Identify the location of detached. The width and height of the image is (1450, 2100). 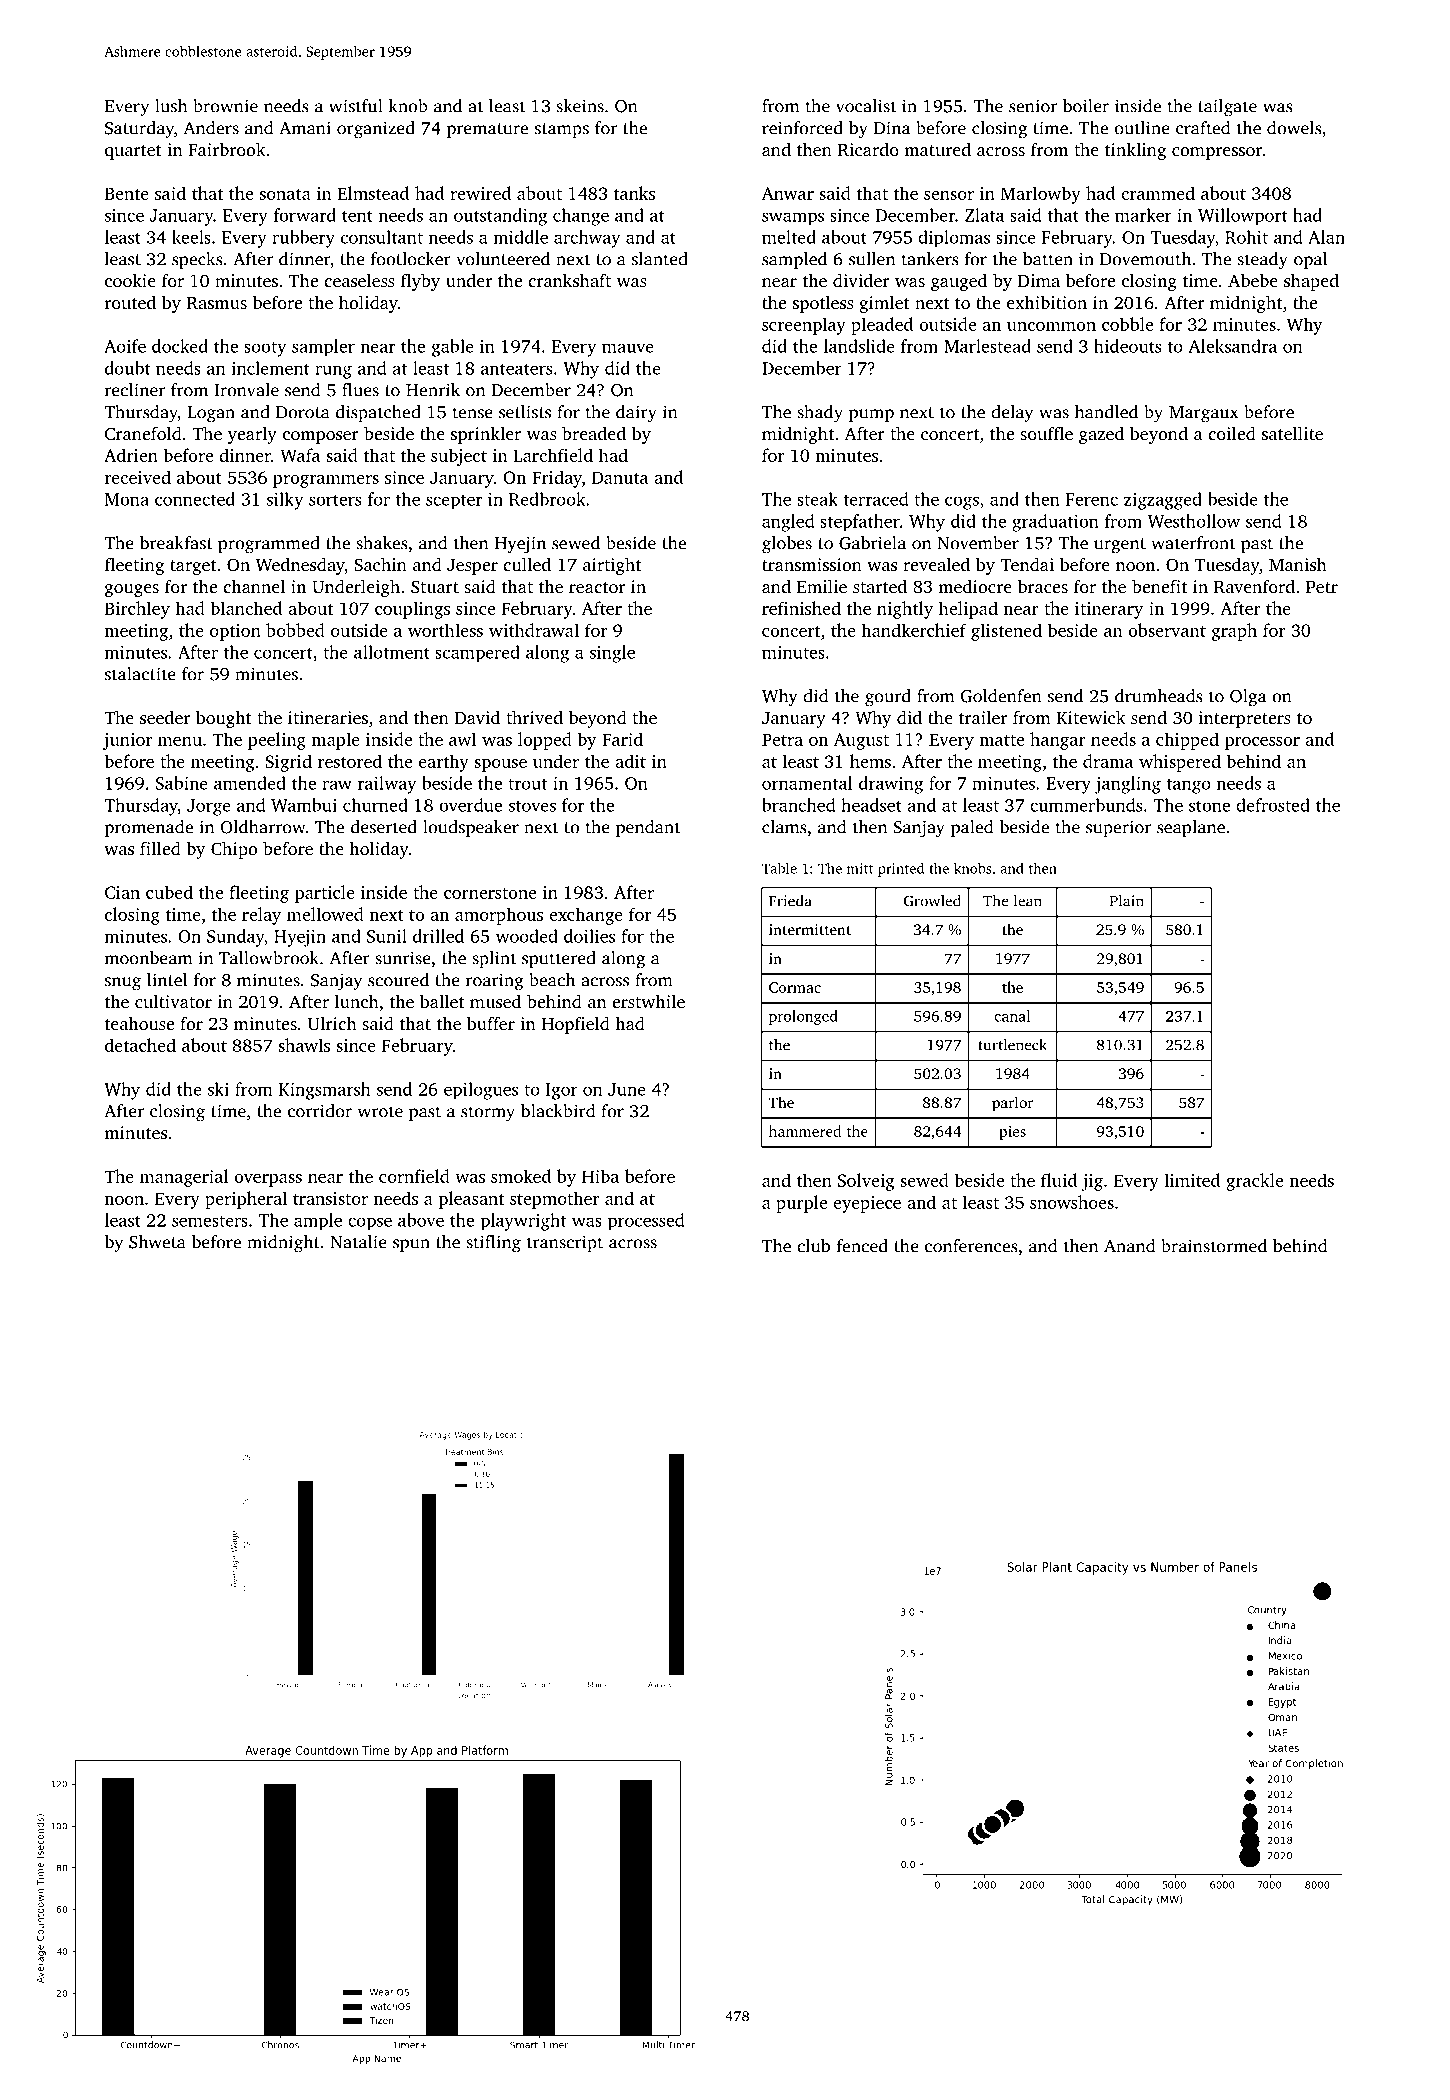
(140, 1045).
